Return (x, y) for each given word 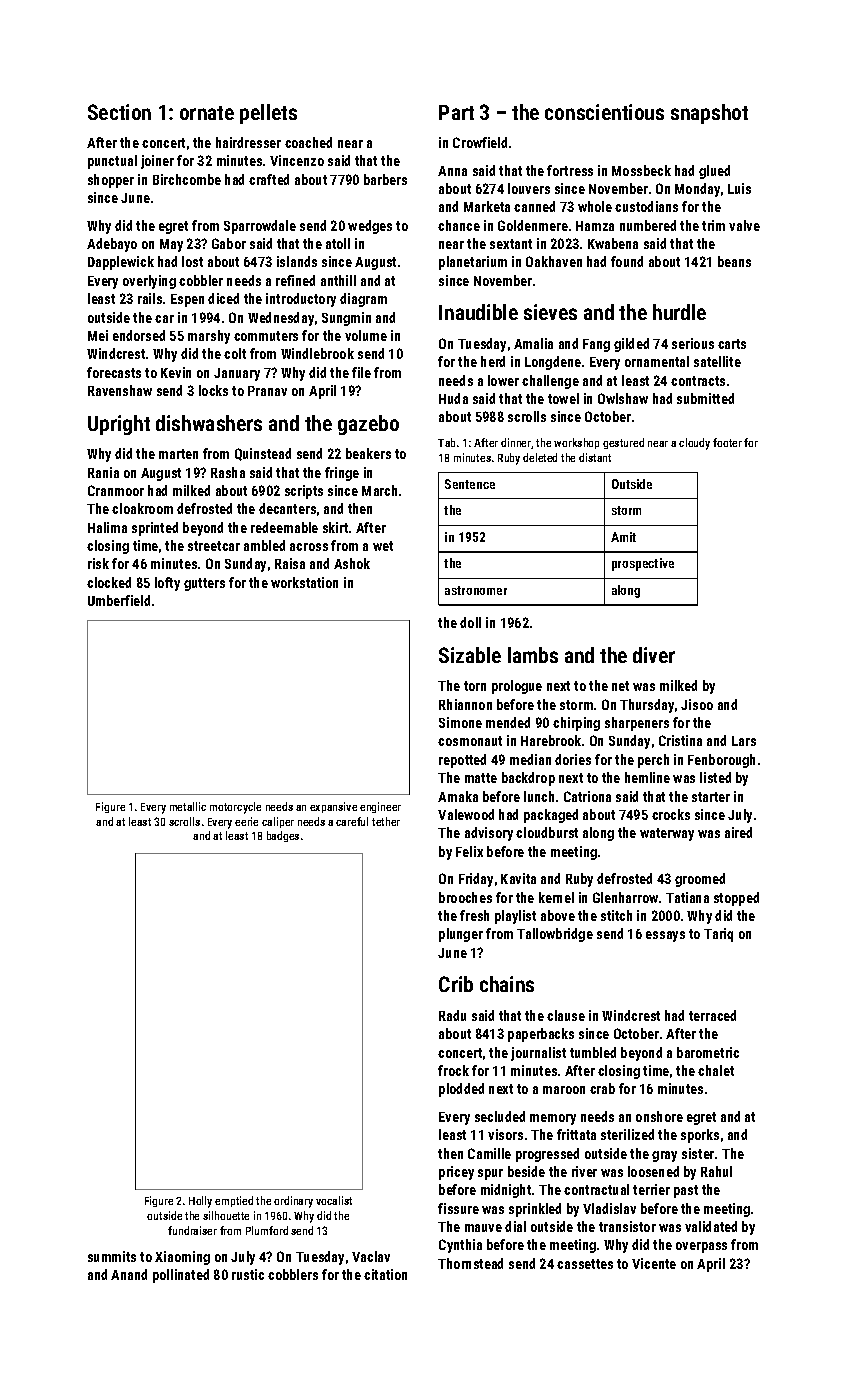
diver (654, 655)
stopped (736, 899)
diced (223, 298)
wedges (370, 227)
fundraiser (192, 1230)
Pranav (267, 391)
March (379, 490)
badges (283, 836)
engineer (380, 807)
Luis (739, 188)
